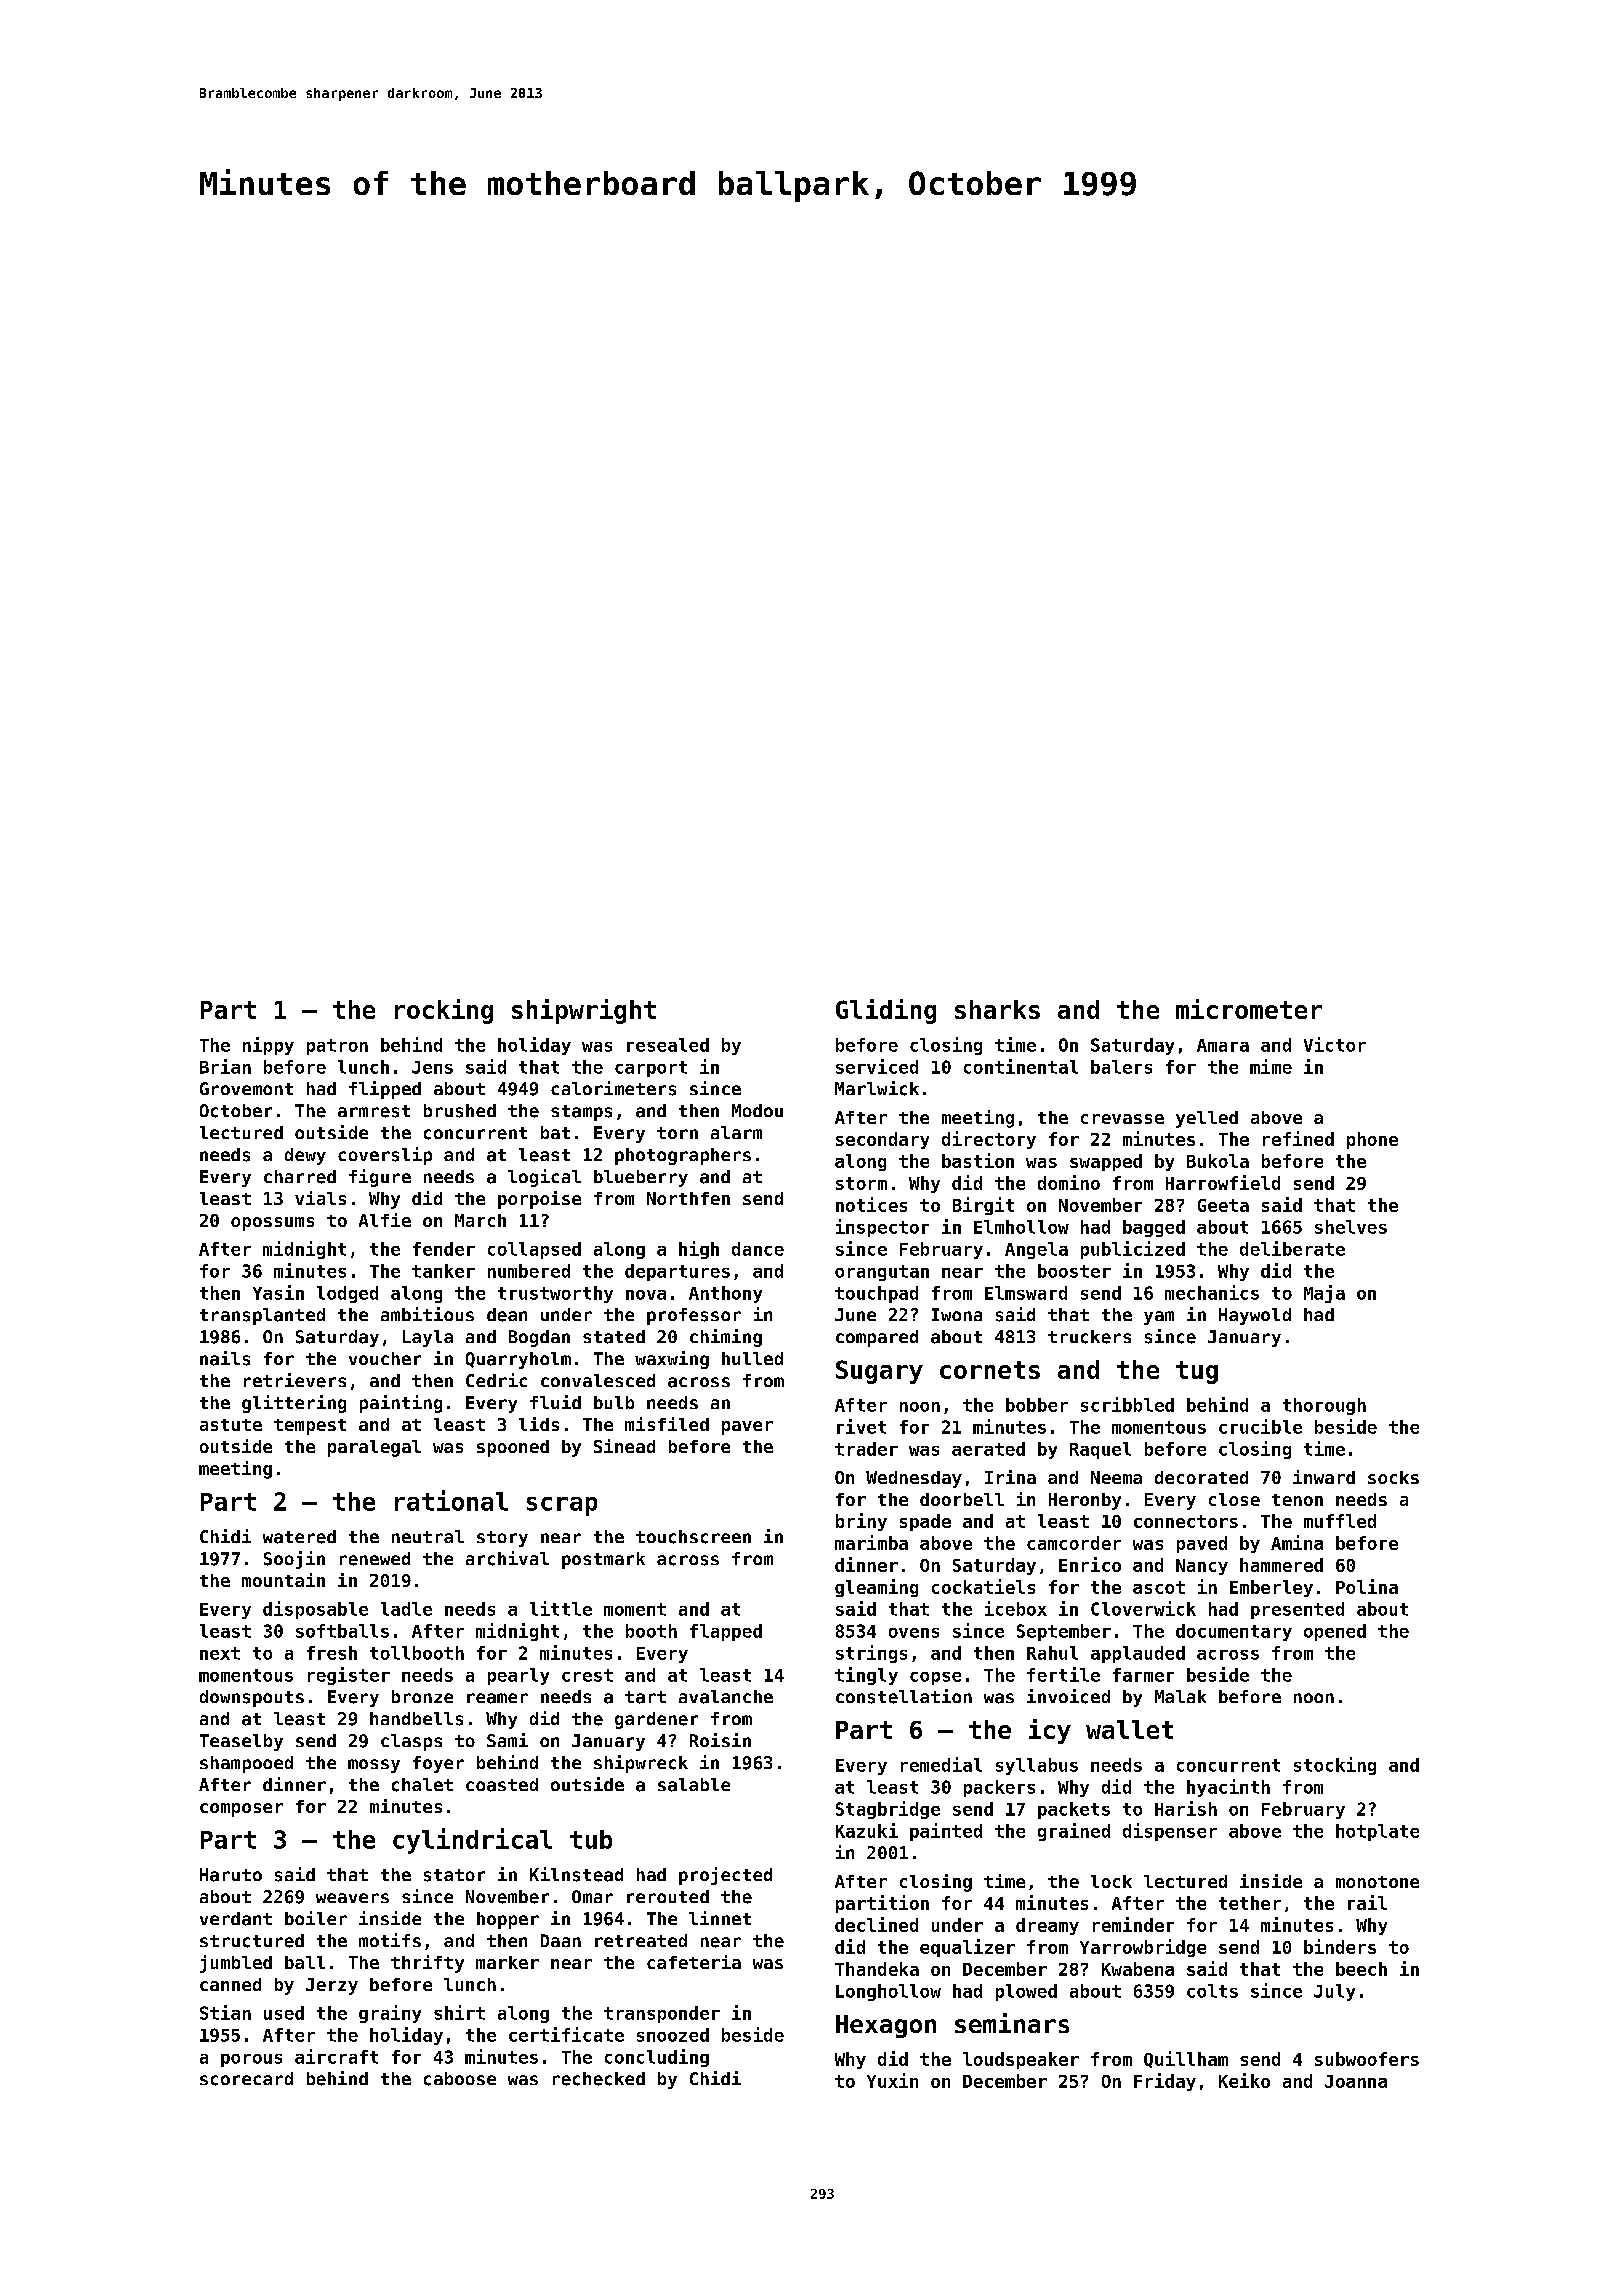  I want to click on tug, so click(1197, 1372).
